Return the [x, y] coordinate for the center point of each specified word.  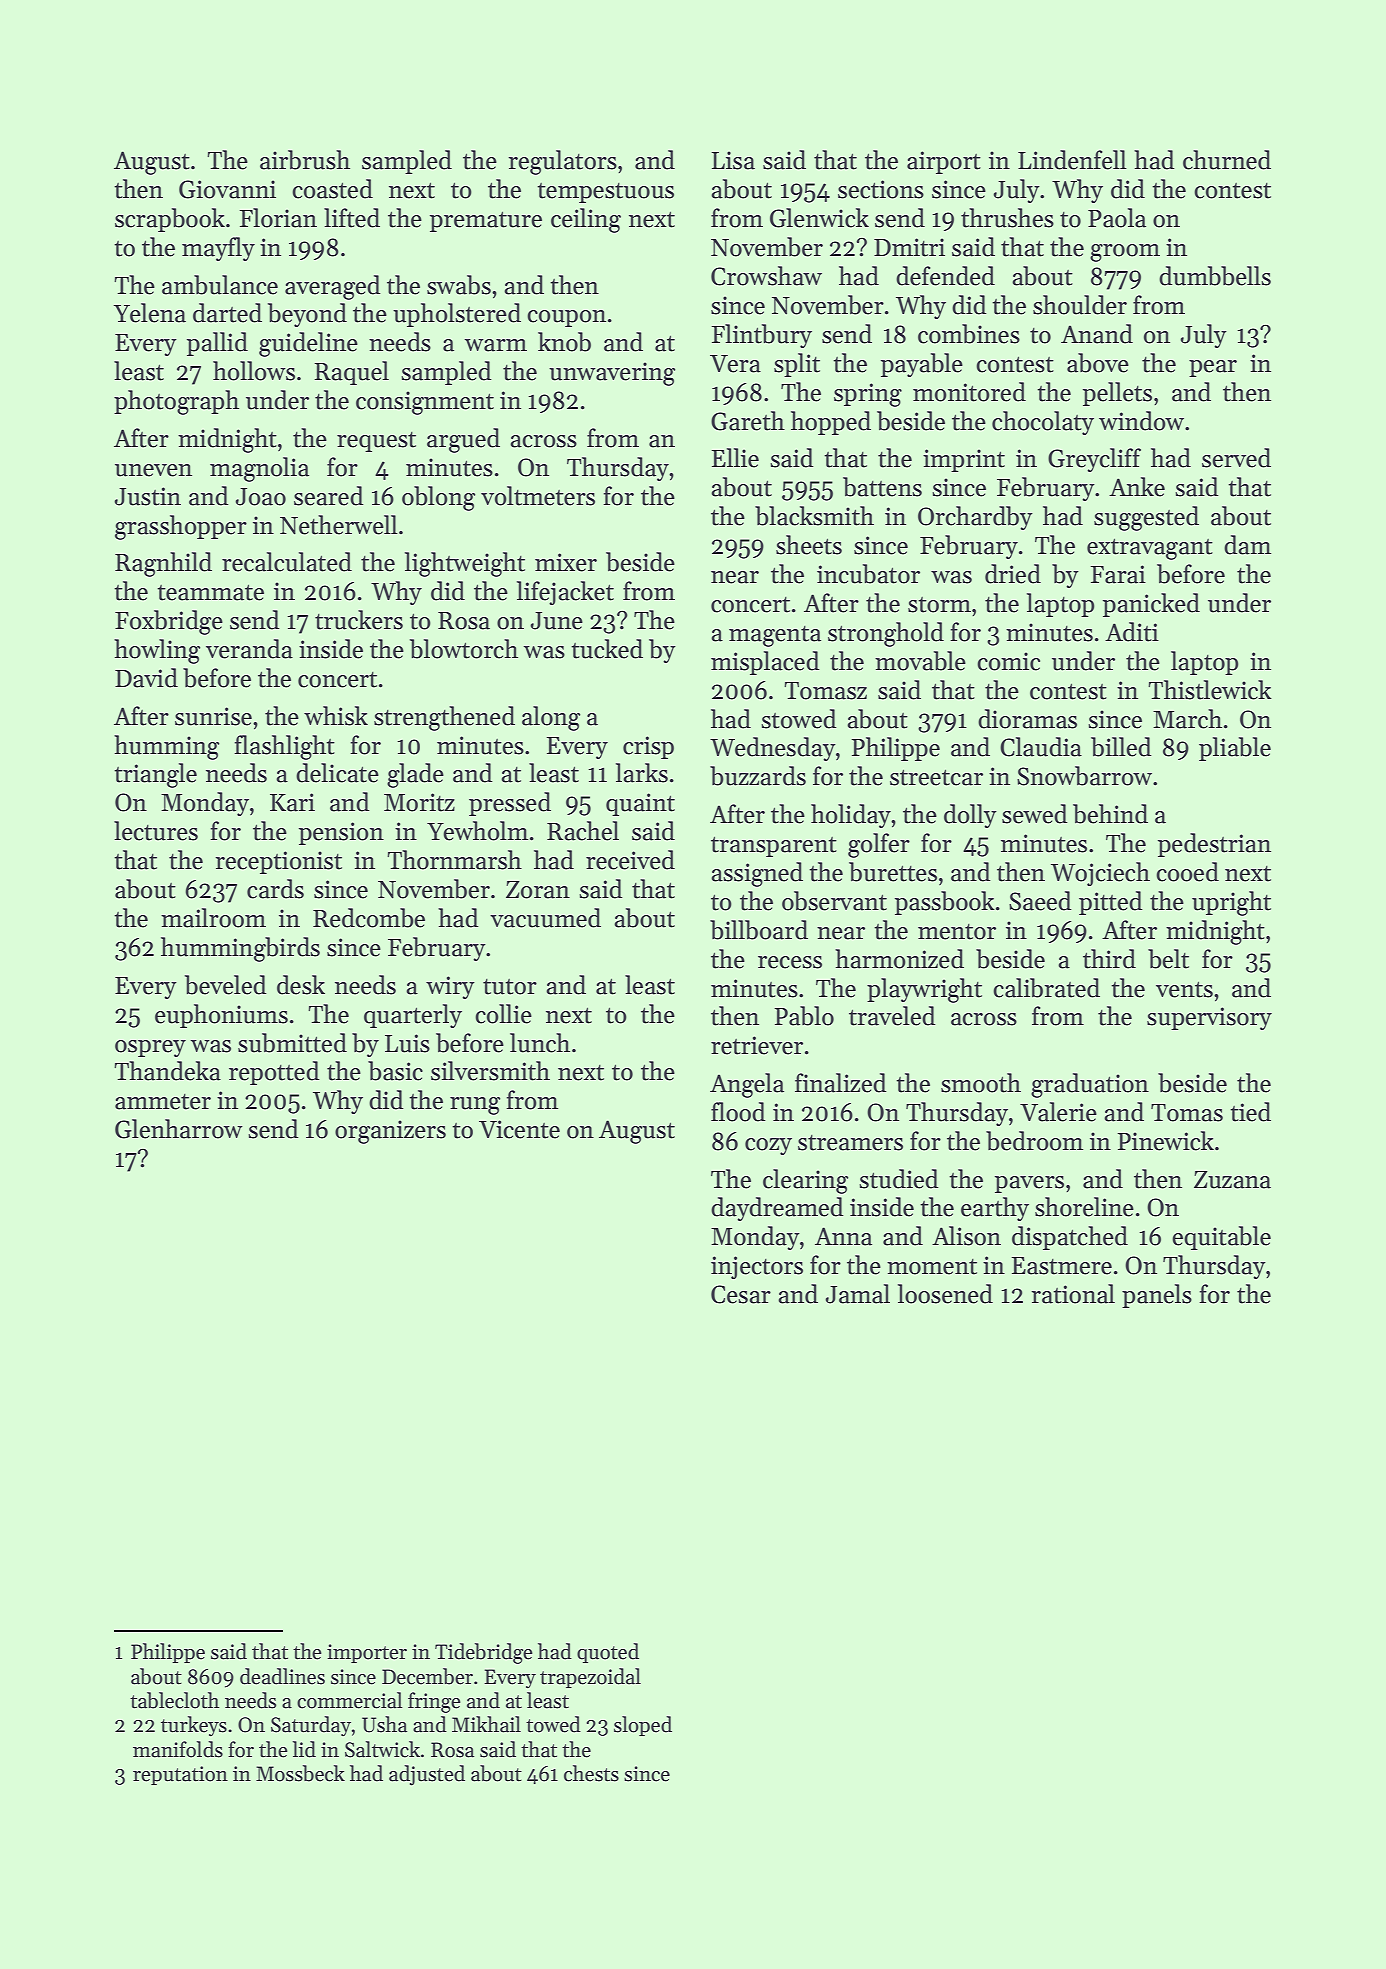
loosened [945, 1294]
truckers [359, 620]
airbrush [305, 160]
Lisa [733, 160]
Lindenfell [1072, 160]
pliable [1235, 749]
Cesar [741, 1294]
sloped [643, 1726]
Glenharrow [179, 1129]
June [557, 621]
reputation [180, 1775]
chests [591, 1773]
